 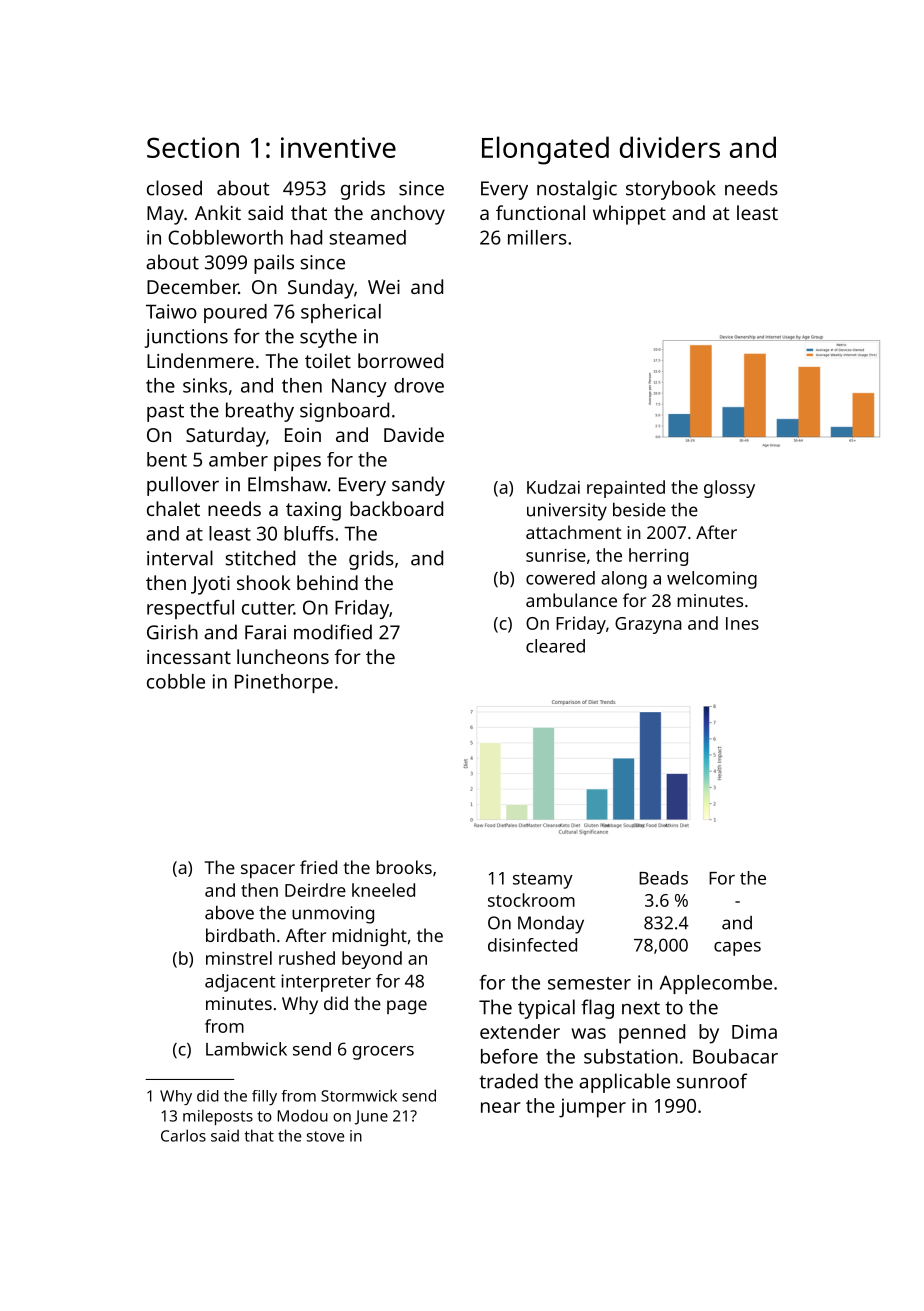 What do you see at coordinates (287, 484) in the screenshot?
I see `Elmshaw` at bounding box center [287, 484].
